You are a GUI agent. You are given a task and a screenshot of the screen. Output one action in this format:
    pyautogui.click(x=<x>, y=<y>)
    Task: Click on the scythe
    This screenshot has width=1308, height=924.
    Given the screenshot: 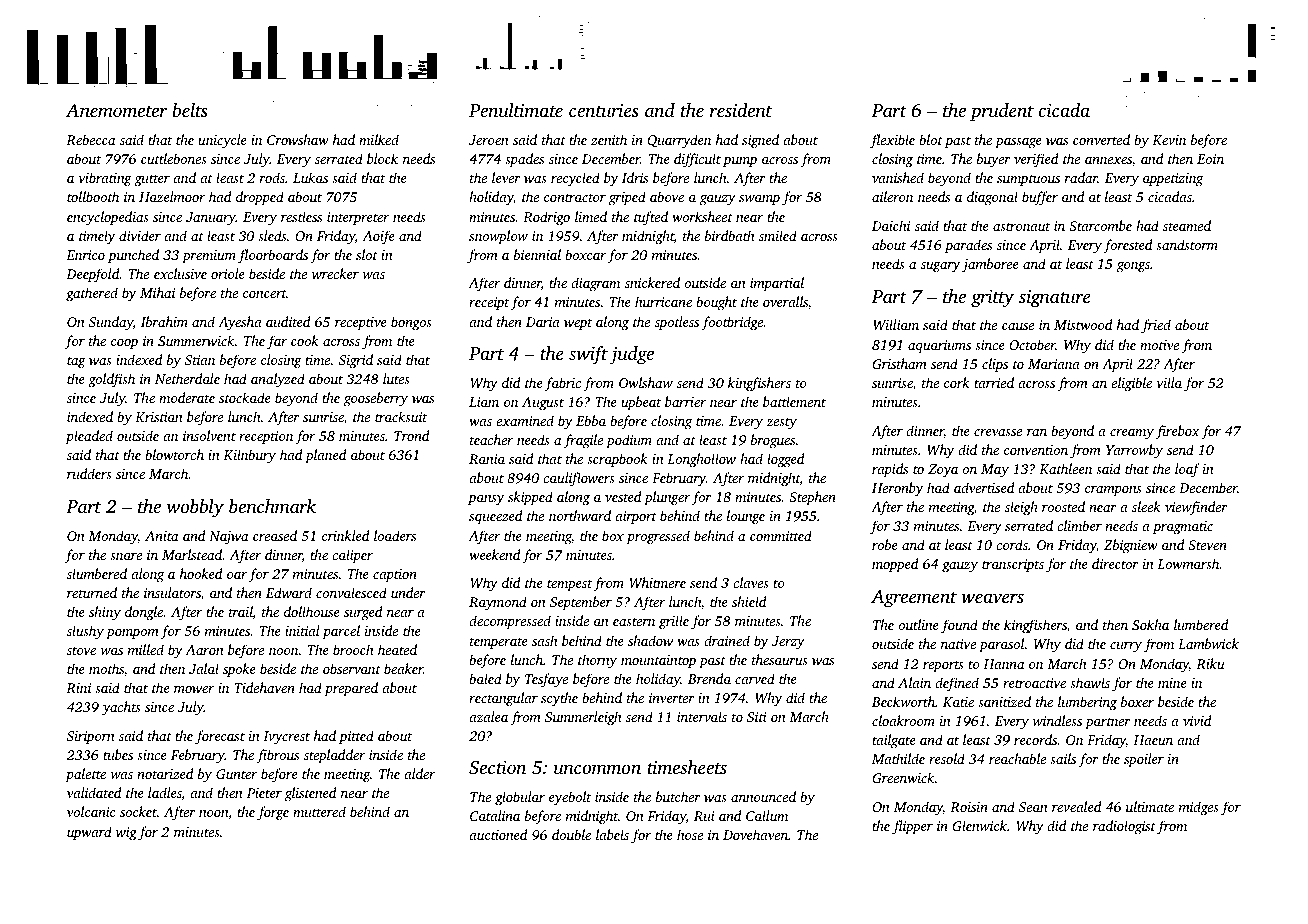 What is the action you would take?
    pyautogui.click(x=559, y=699)
